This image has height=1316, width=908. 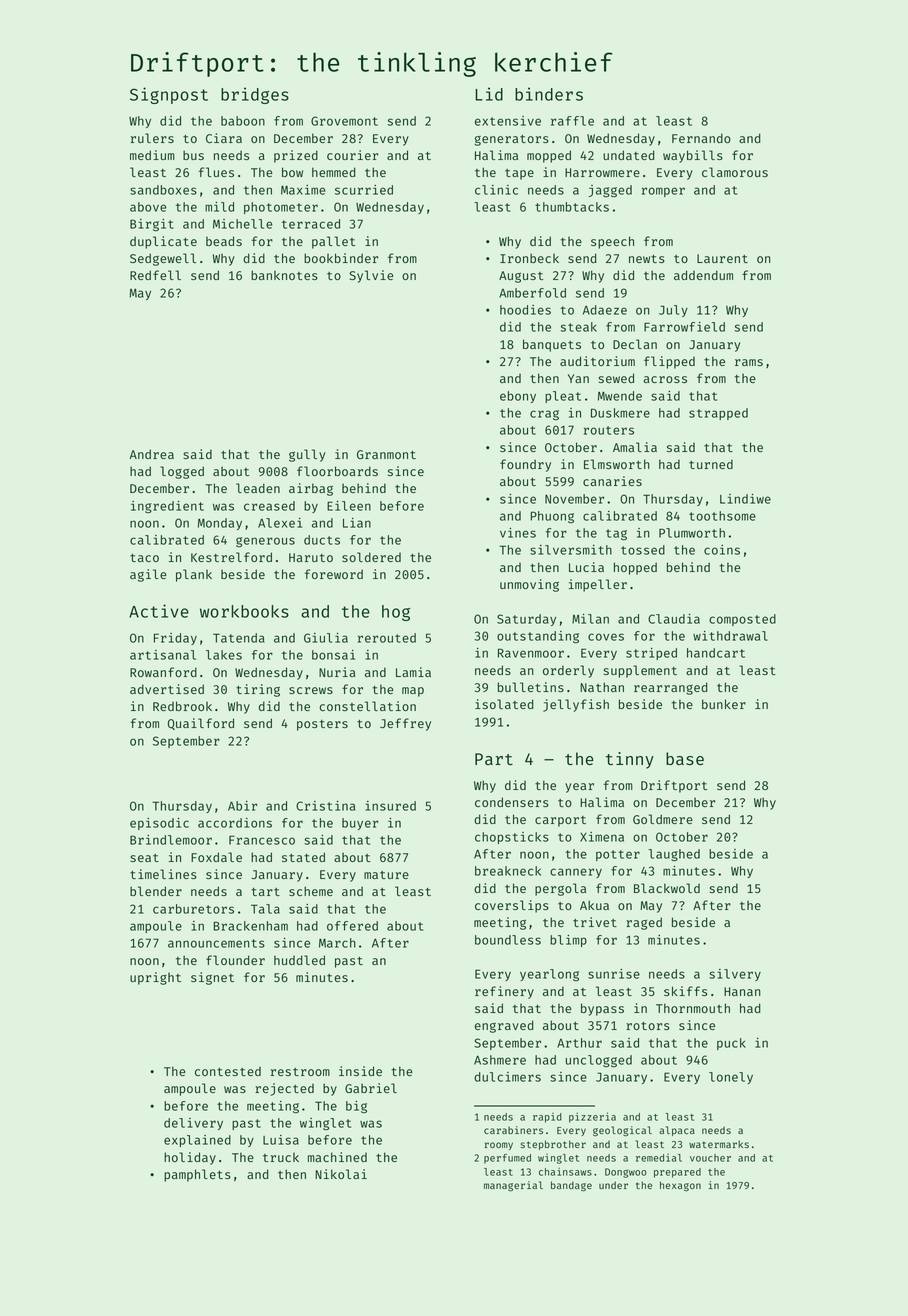 What do you see at coordinates (155, 275) in the image?
I see `Redfell` at bounding box center [155, 275].
